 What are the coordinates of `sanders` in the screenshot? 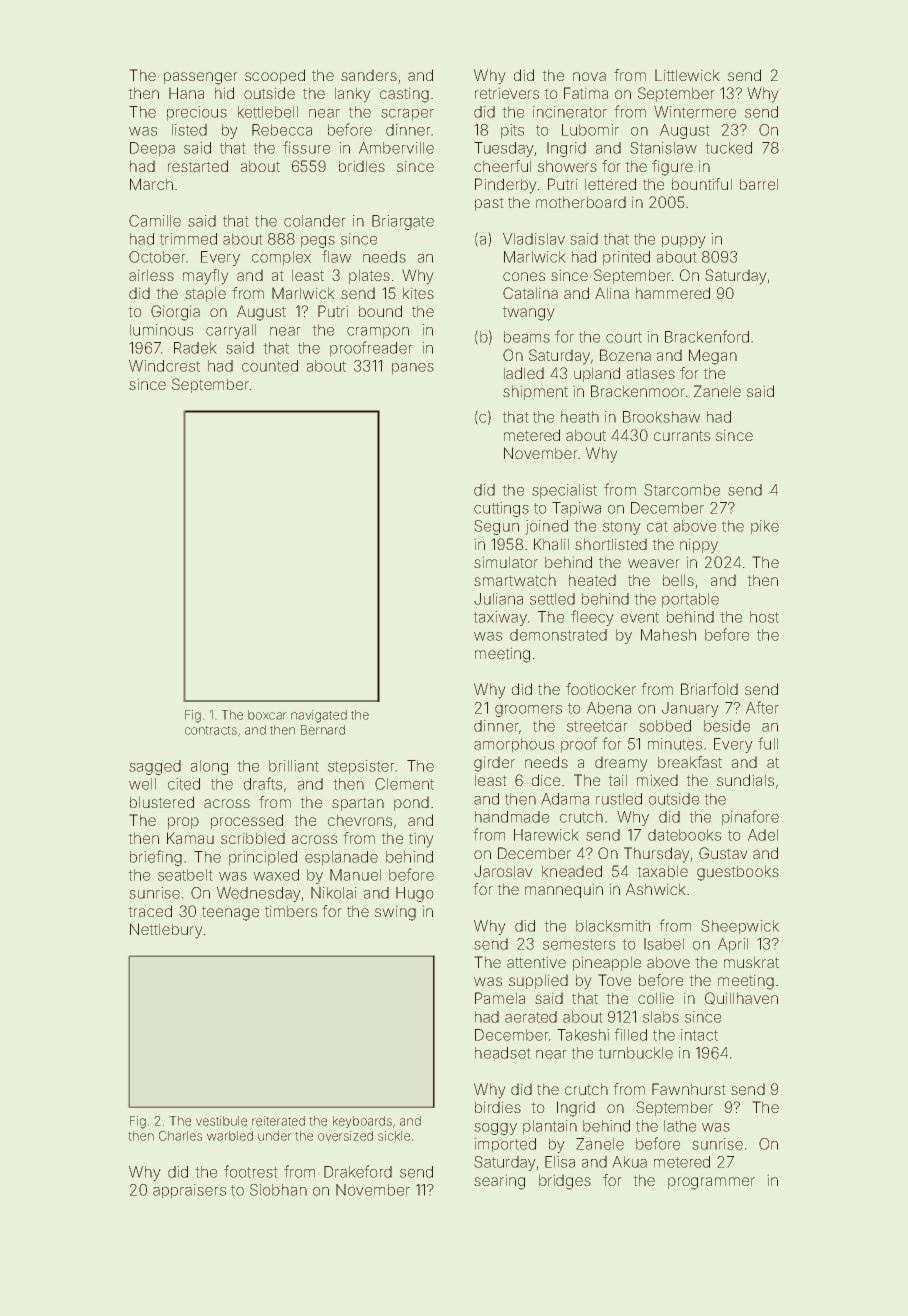 It's located at (369, 75).
